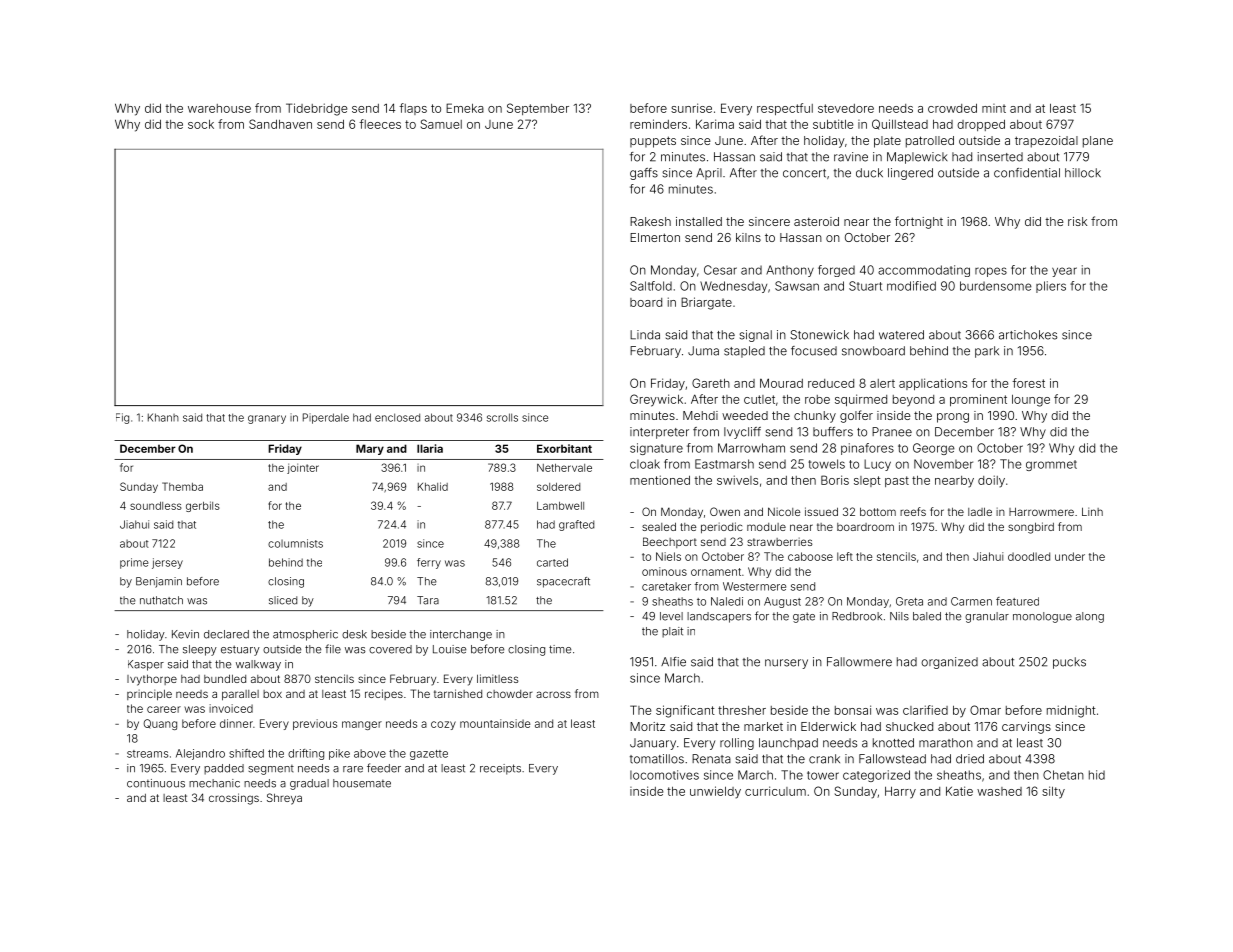  Describe the element at coordinates (897, 481) in the page. I see `past` at that location.
